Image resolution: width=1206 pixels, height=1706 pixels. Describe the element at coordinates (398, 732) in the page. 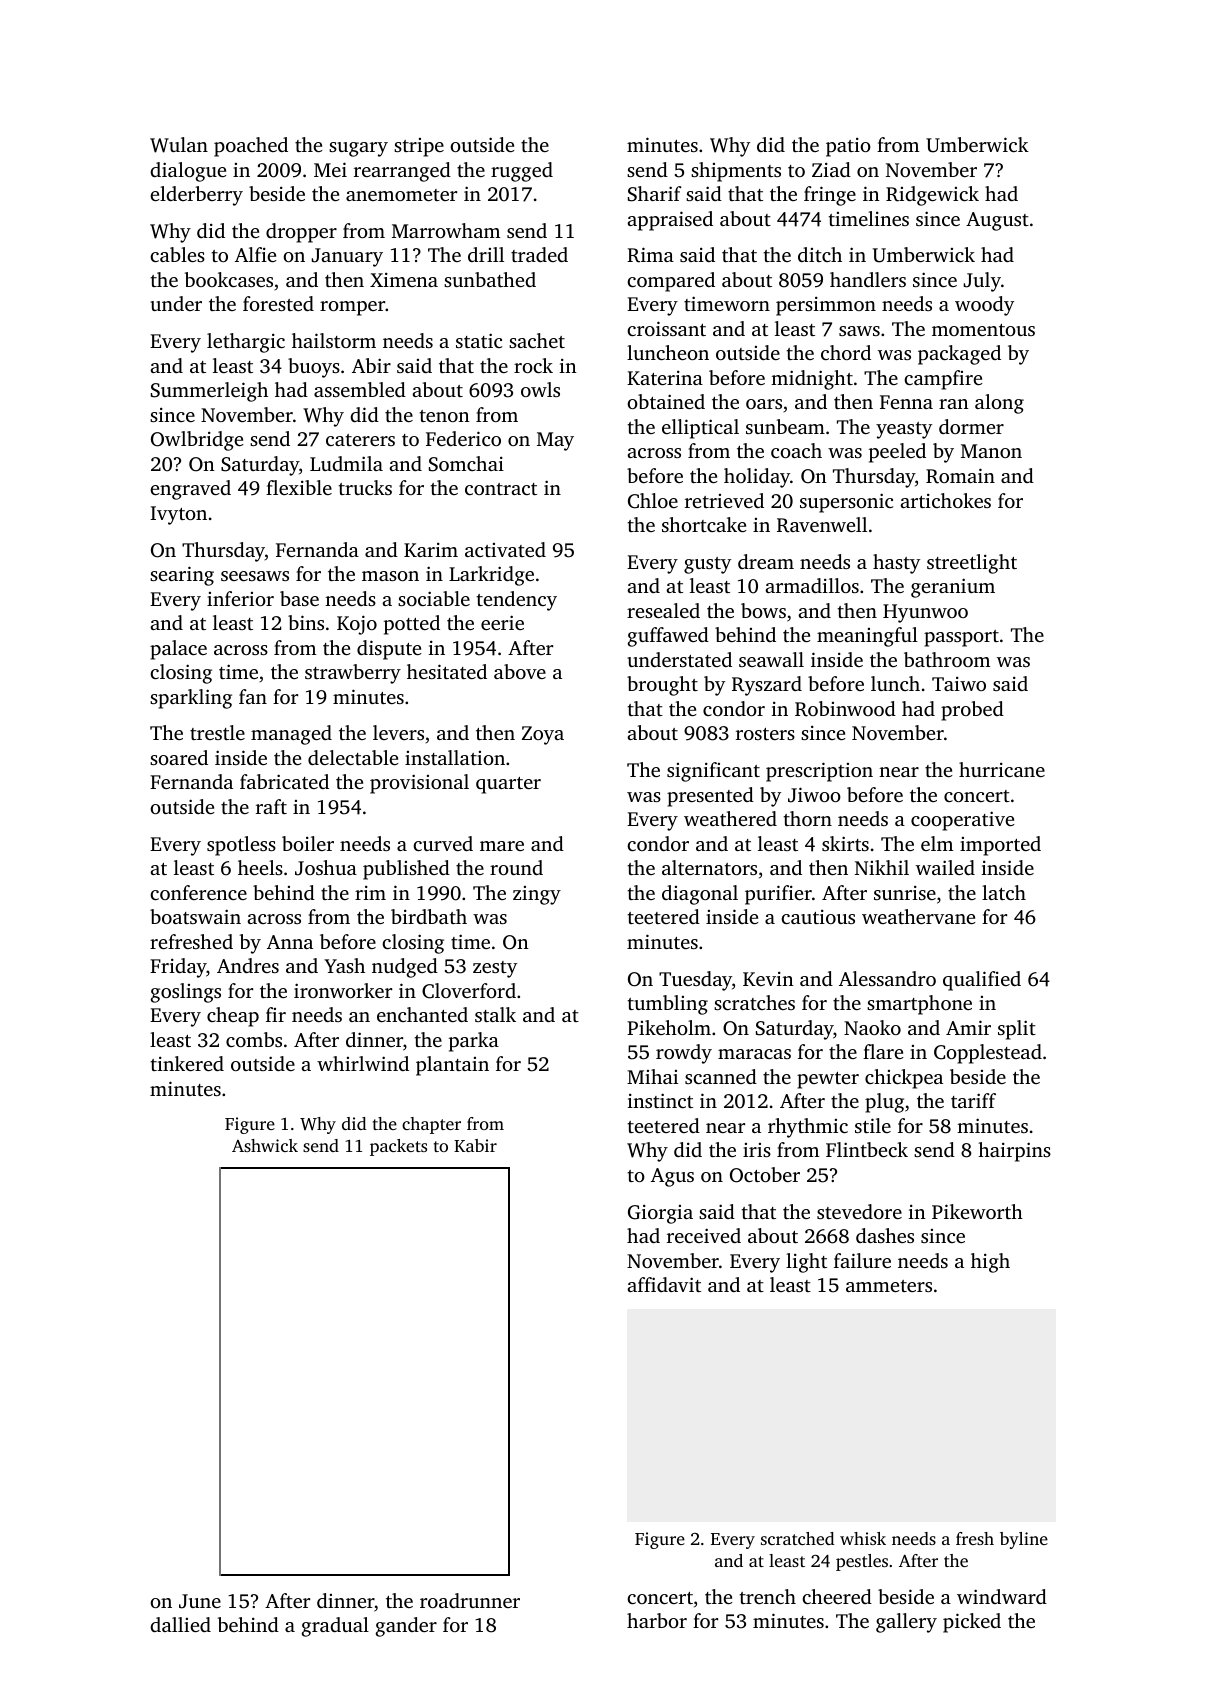

I see `levers` at that location.
